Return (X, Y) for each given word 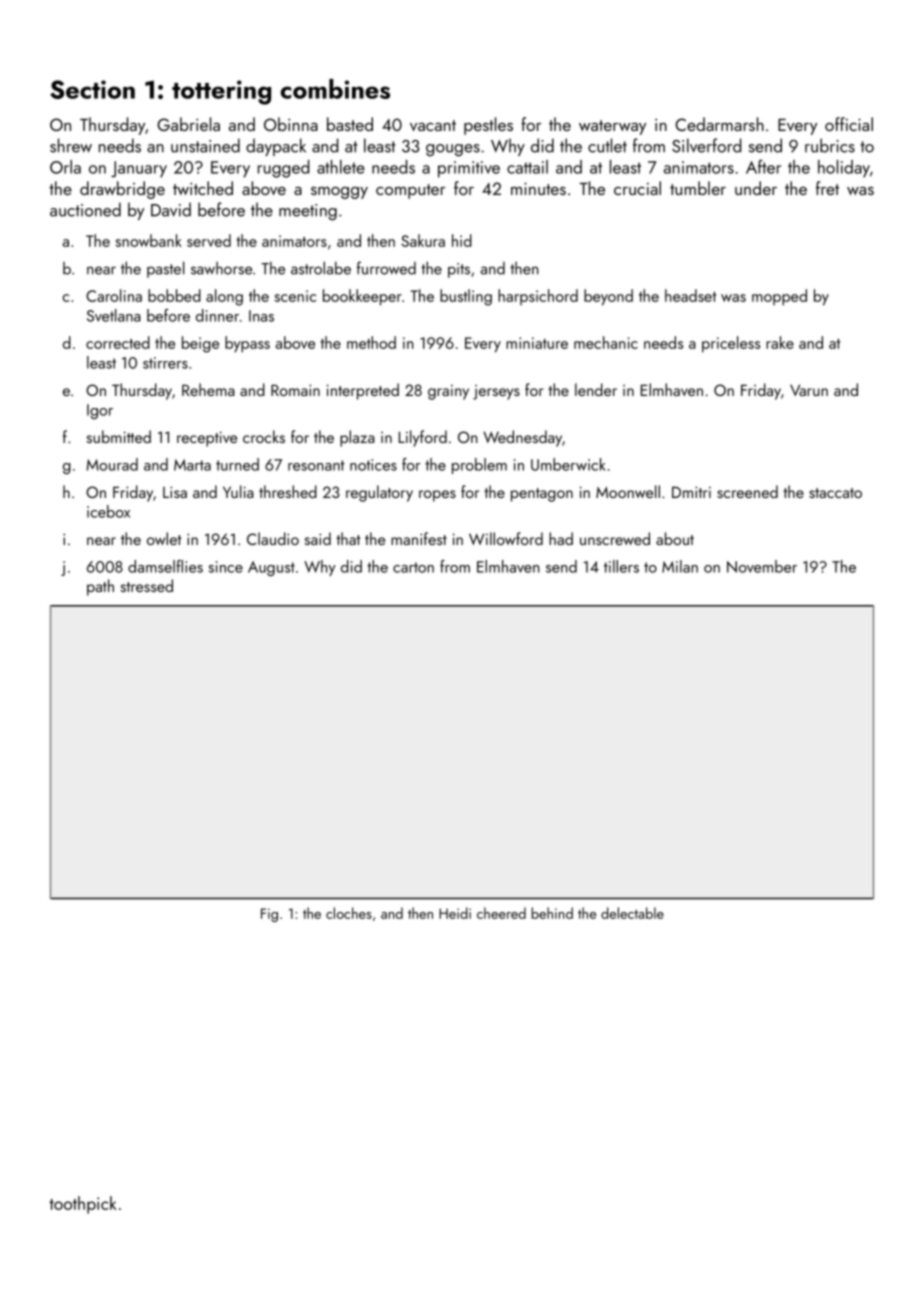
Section (92, 89)
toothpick (83, 1205)
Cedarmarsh (719, 124)
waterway (612, 127)
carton (413, 567)
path (100, 587)
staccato (835, 493)
